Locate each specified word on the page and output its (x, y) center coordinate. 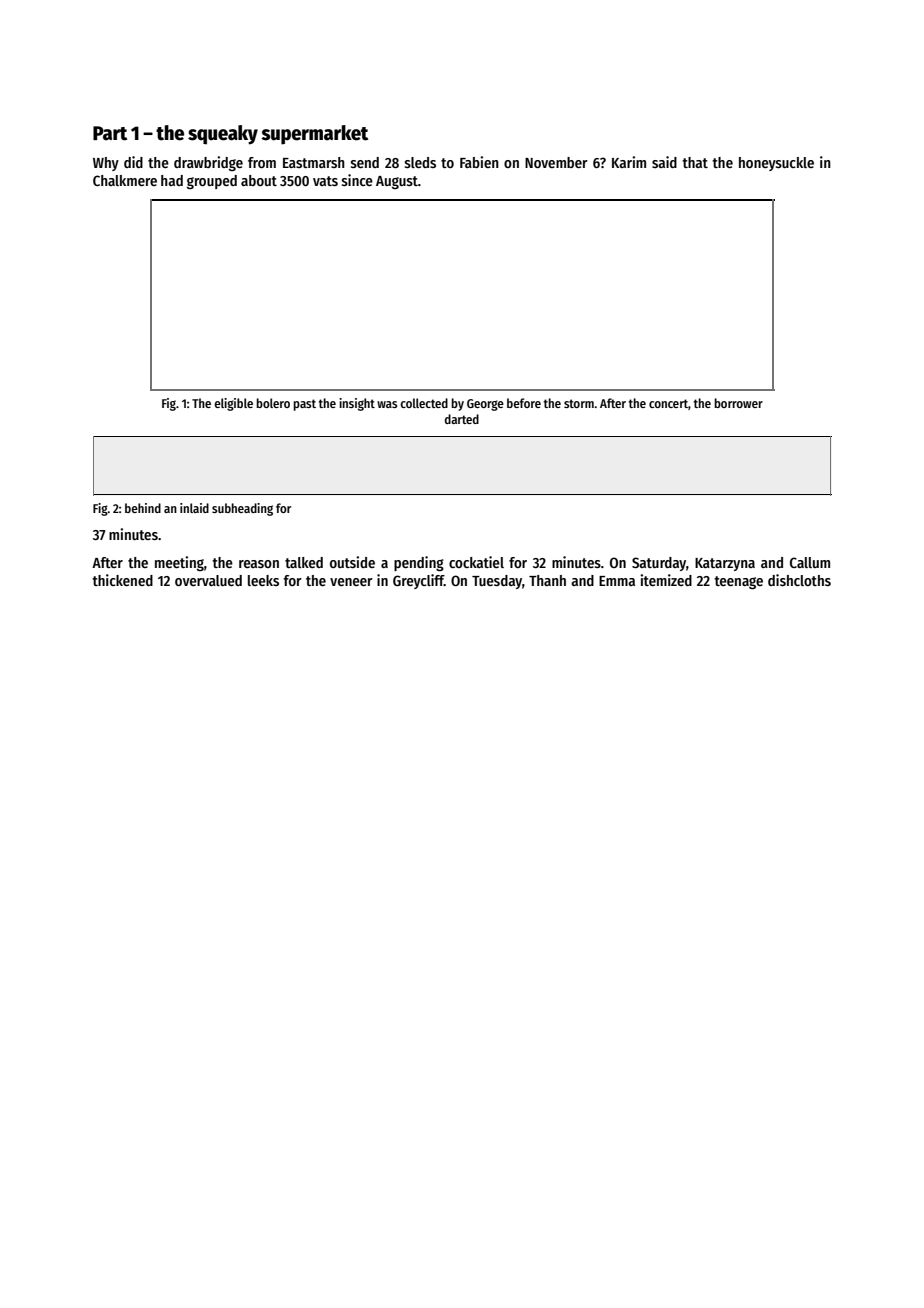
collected (424, 403)
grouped (212, 182)
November (556, 162)
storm (579, 403)
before (524, 403)
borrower (738, 403)
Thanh (547, 580)
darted (462, 419)
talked (304, 562)
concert (669, 404)
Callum (810, 562)
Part (110, 133)
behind (143, 508)
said (664, 162)
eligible (233, 404)
